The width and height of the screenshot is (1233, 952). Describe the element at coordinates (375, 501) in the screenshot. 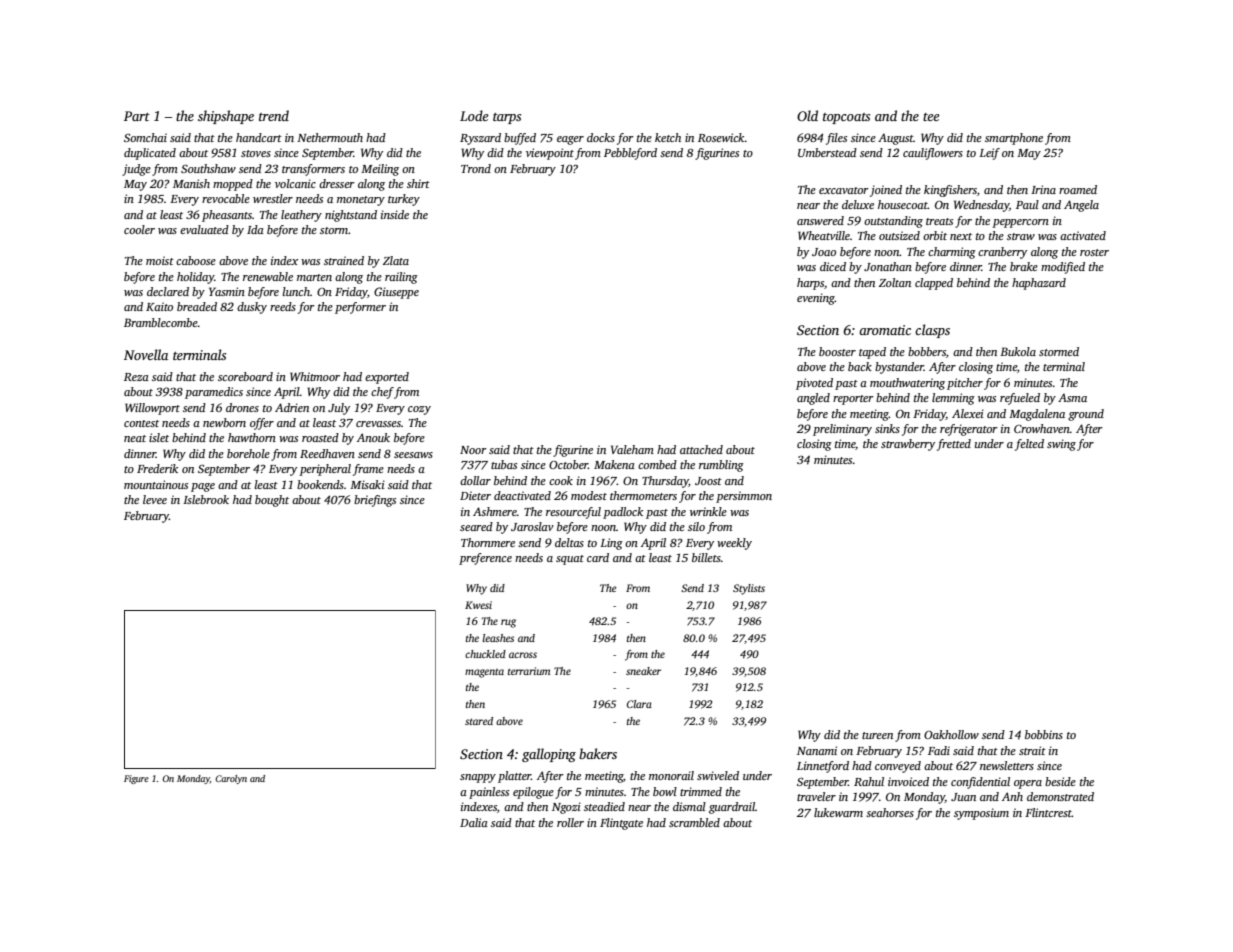

I see `briefings` at that location.
